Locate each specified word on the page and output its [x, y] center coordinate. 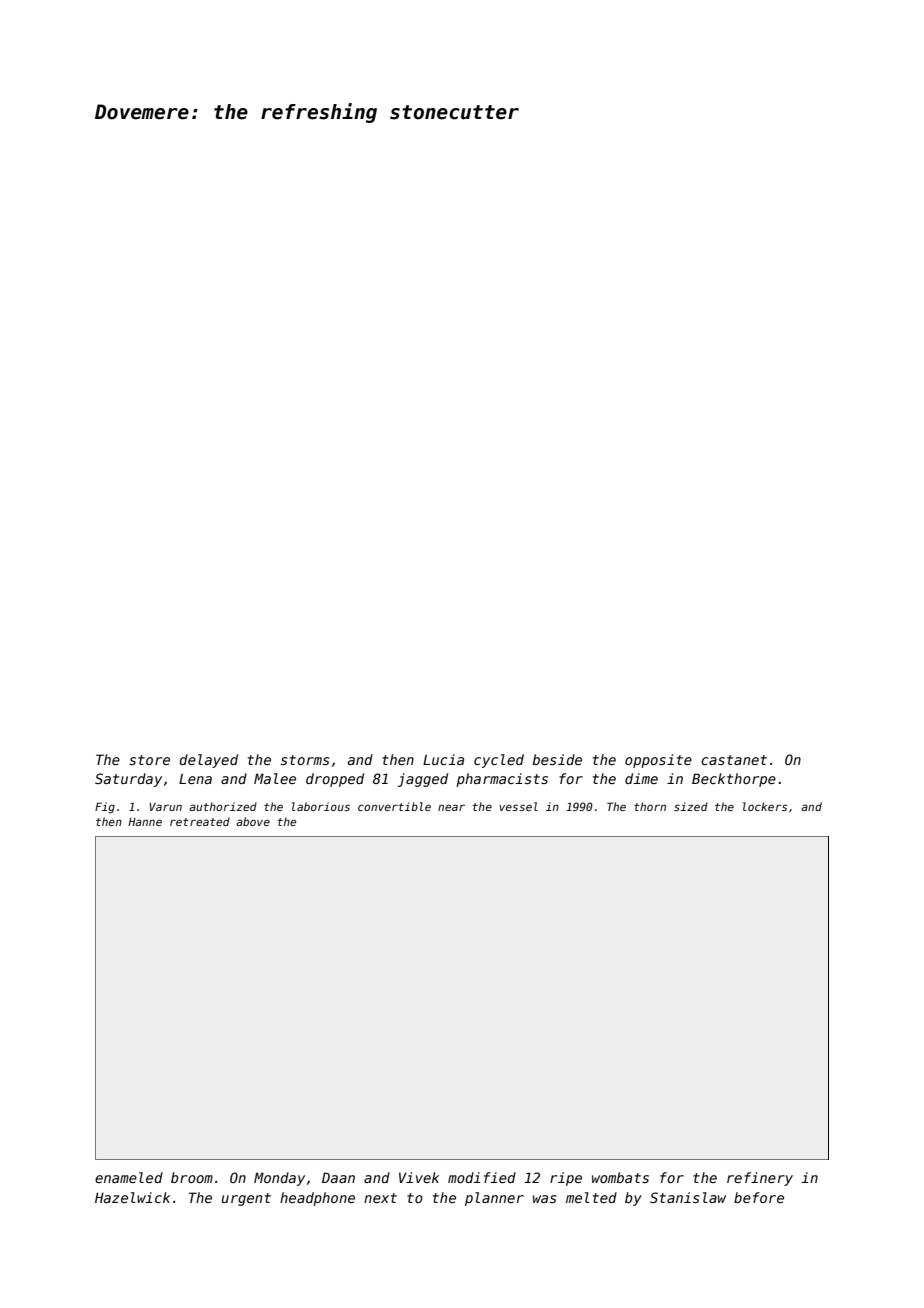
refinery [760, 1179]
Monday [279, 1179]
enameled [129, 1177]
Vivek [419, 1177]
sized [691, 806]
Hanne [145, 822]
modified [482, 1177]
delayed [208, 761]
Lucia [443, 759]
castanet [734, 760]
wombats [620, 1177]
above [253, 821]
